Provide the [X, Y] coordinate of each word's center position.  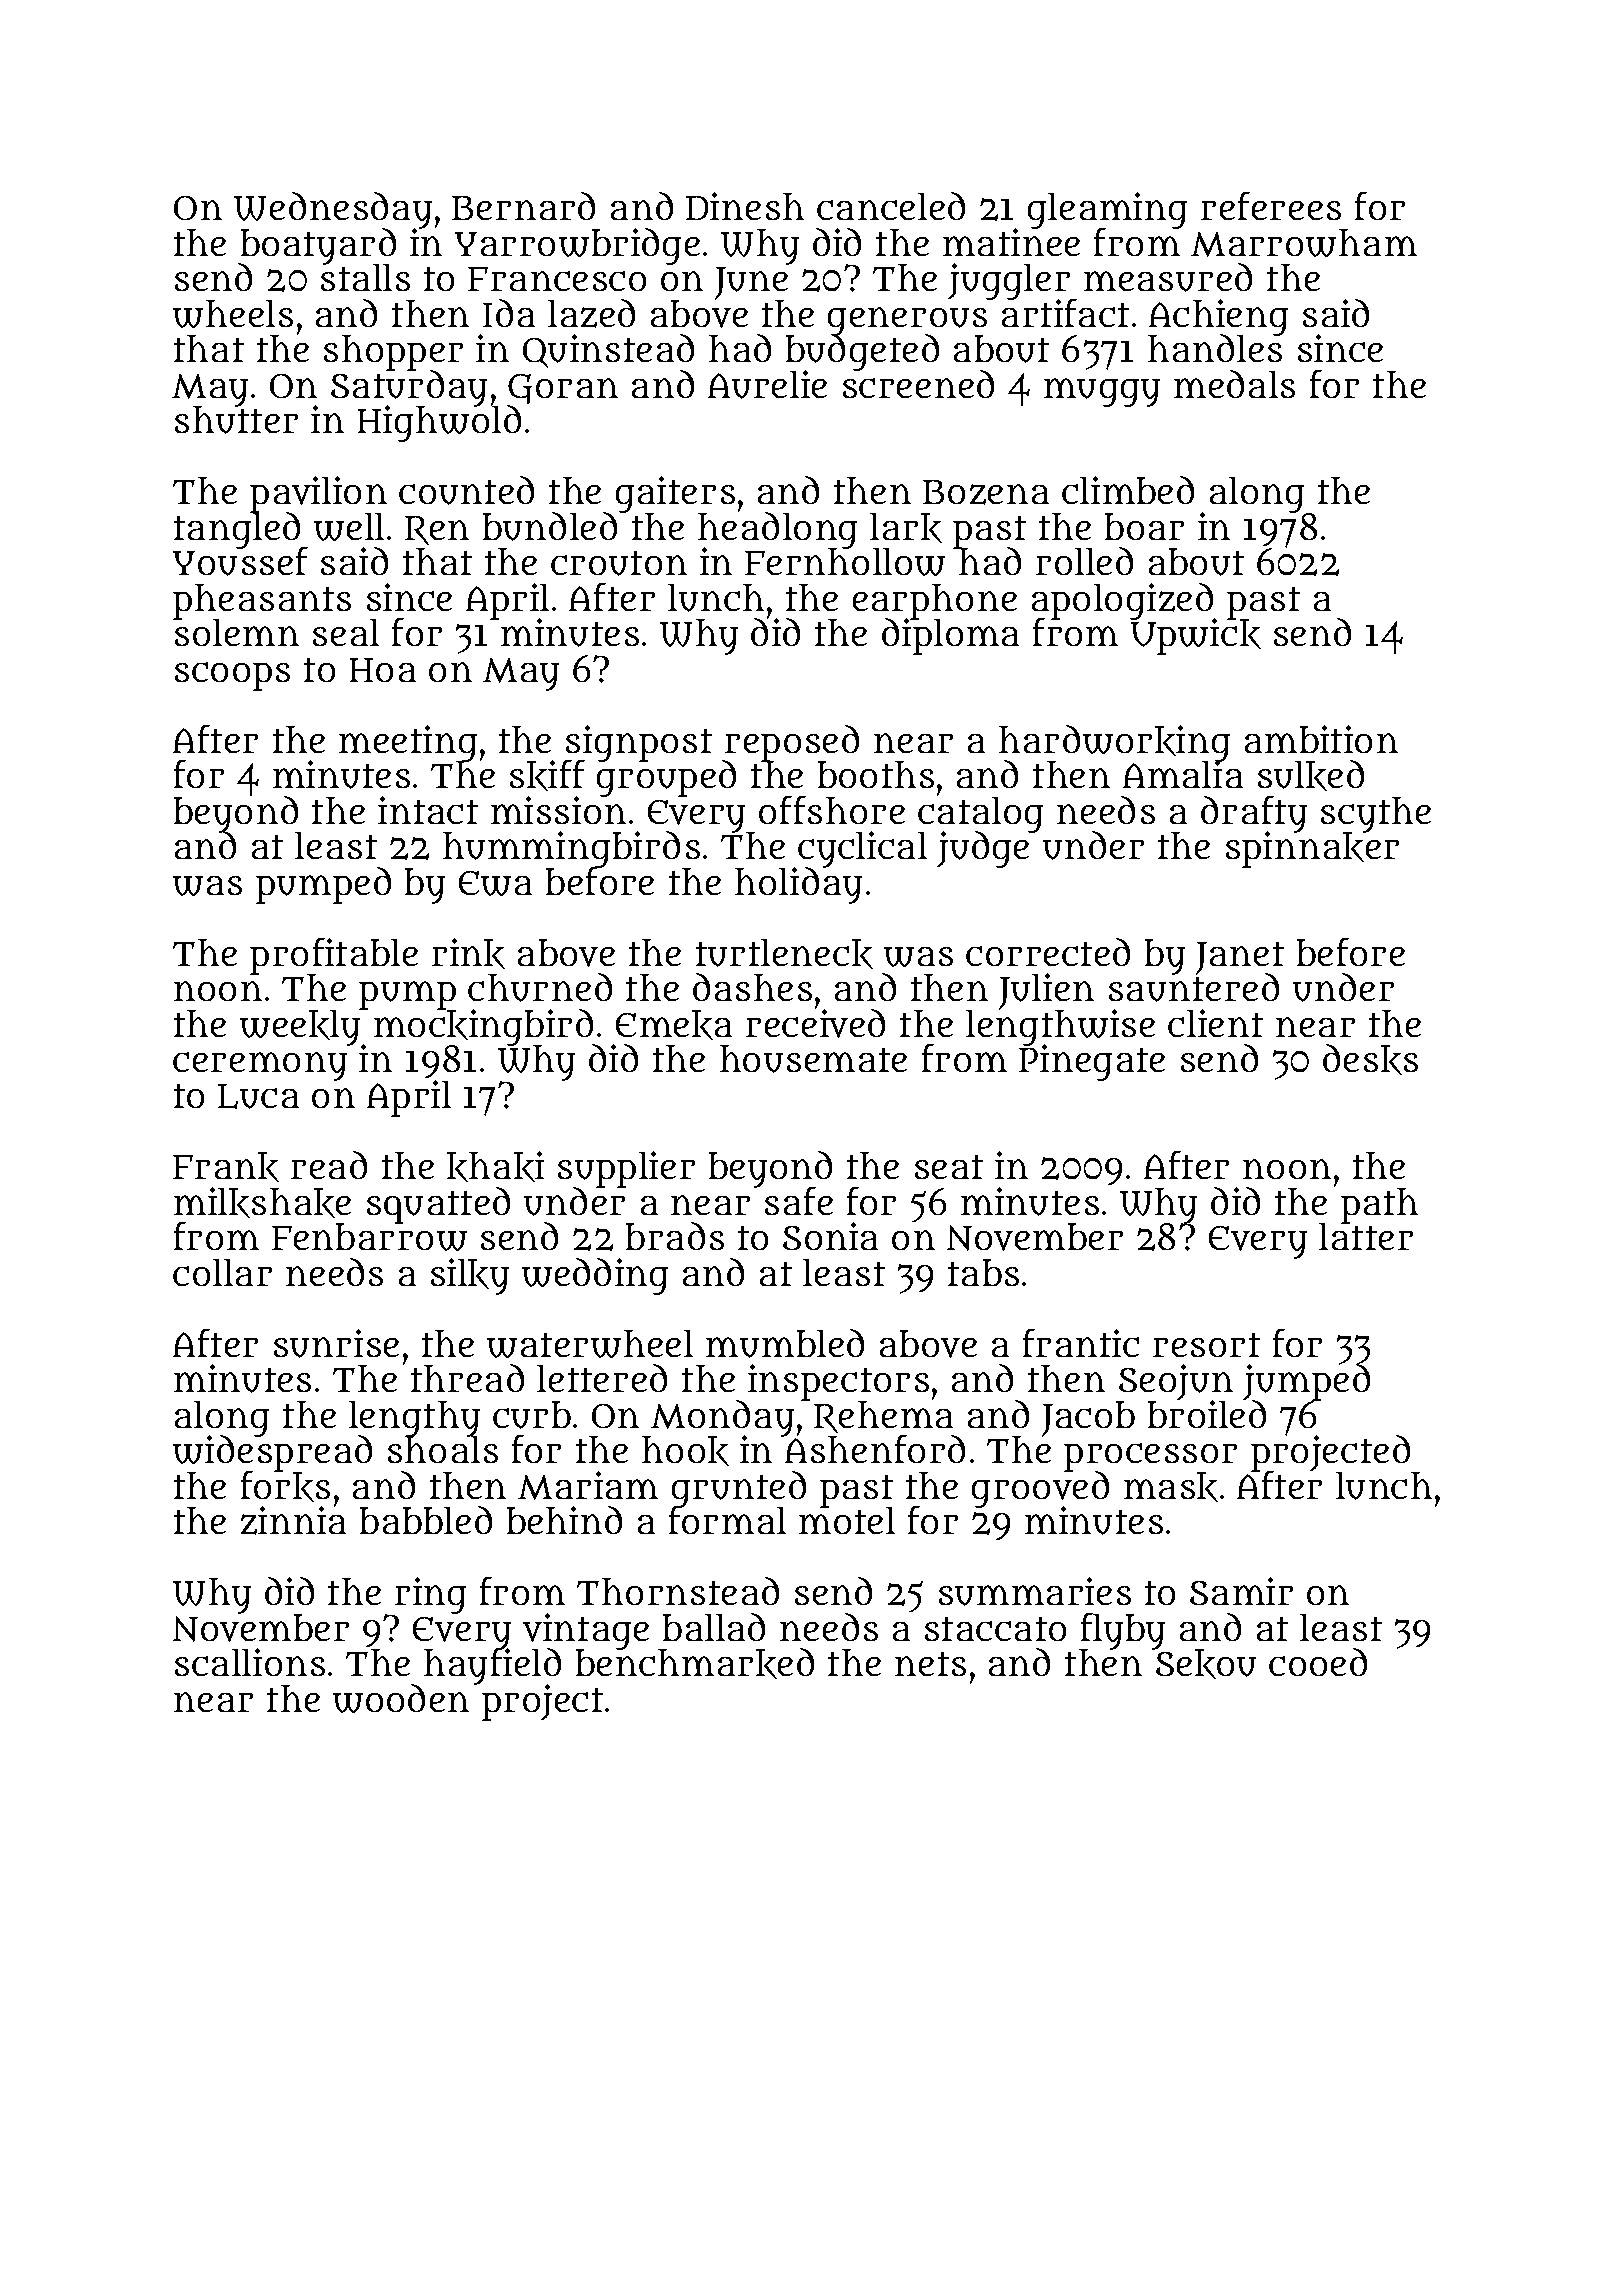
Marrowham [1304, 243]
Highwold [439, 424]
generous [907, 321]
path [1379, 1206]
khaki [495, 1166]
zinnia [293, 1521]
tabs [983, 1272]
